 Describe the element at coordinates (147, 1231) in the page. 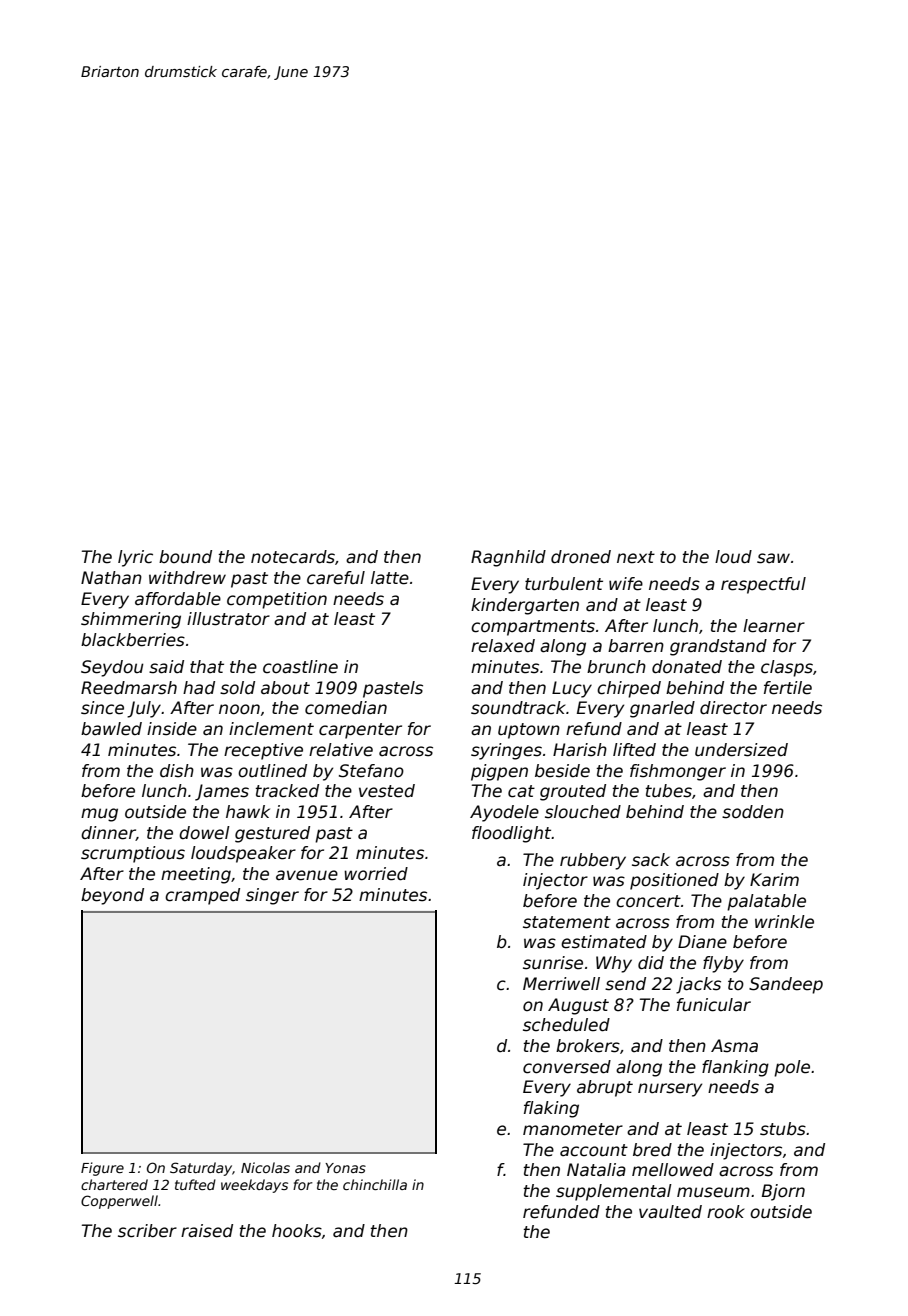

I see `scriber` at that location.
